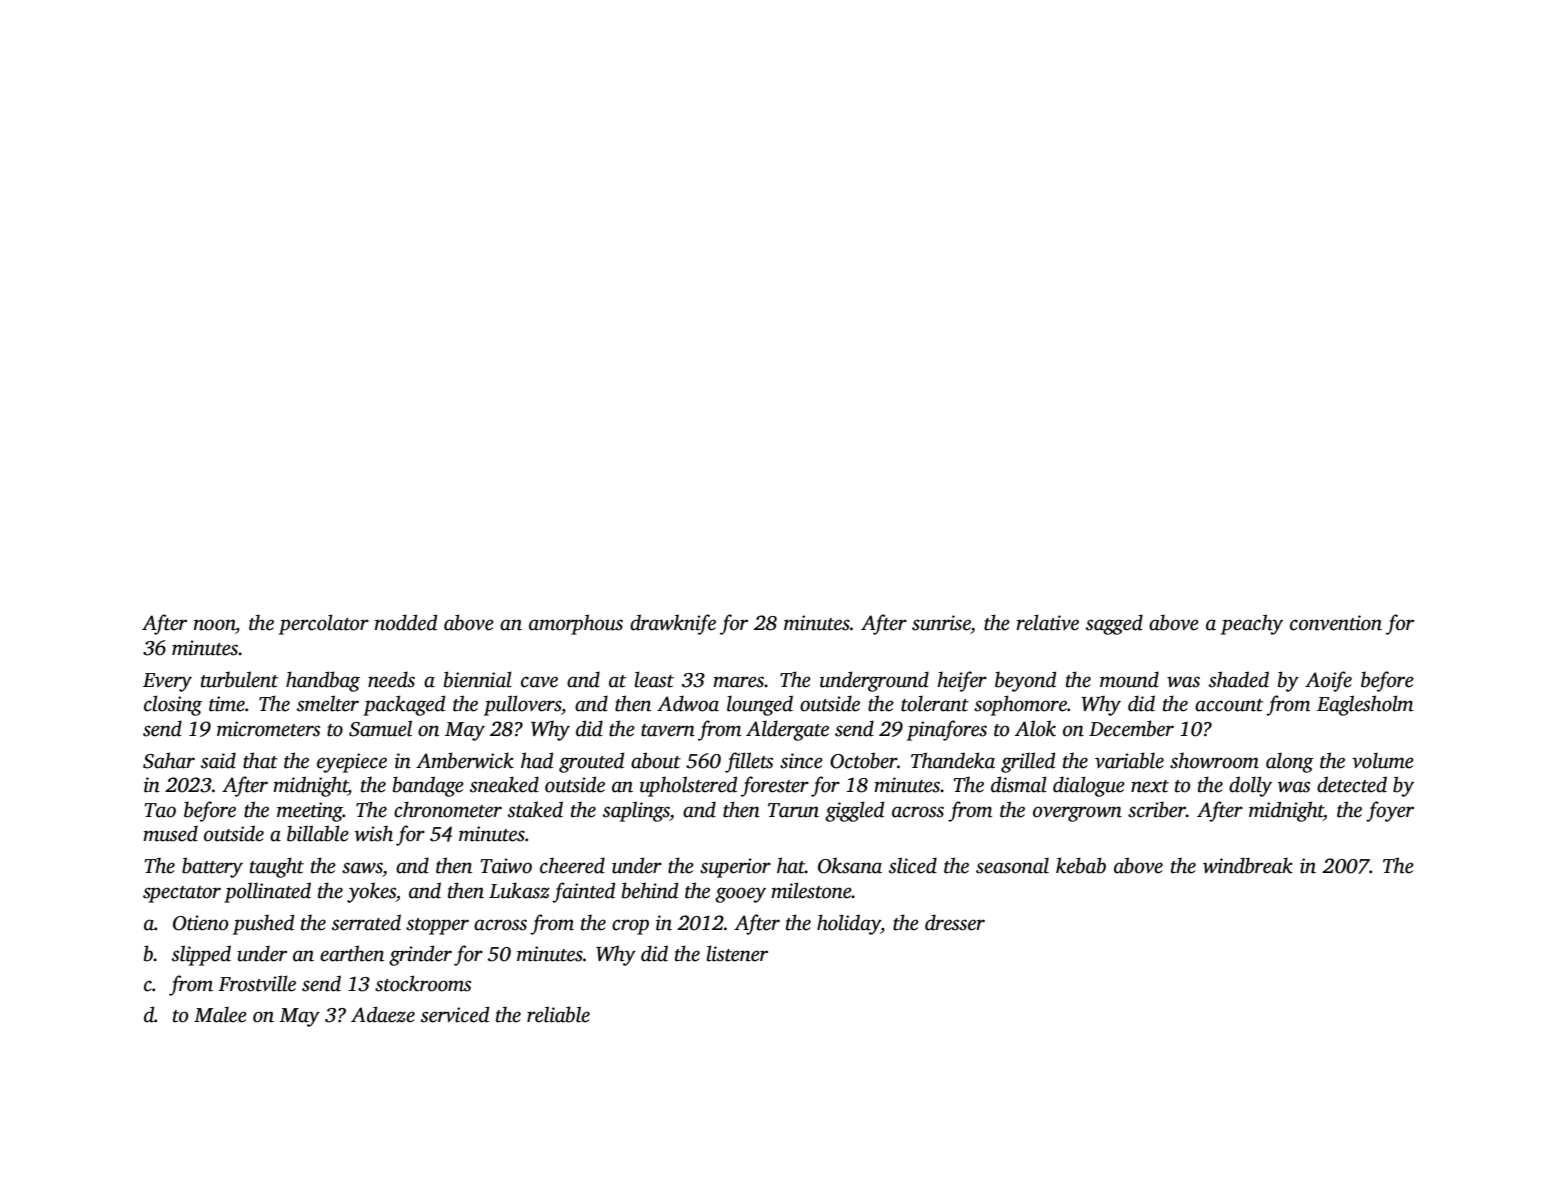 Image resolution: width=1557 pixels, height=1203 pixels. Describe the element at coordinates (1081, 865) in the document. I see `kebab` at that location.
